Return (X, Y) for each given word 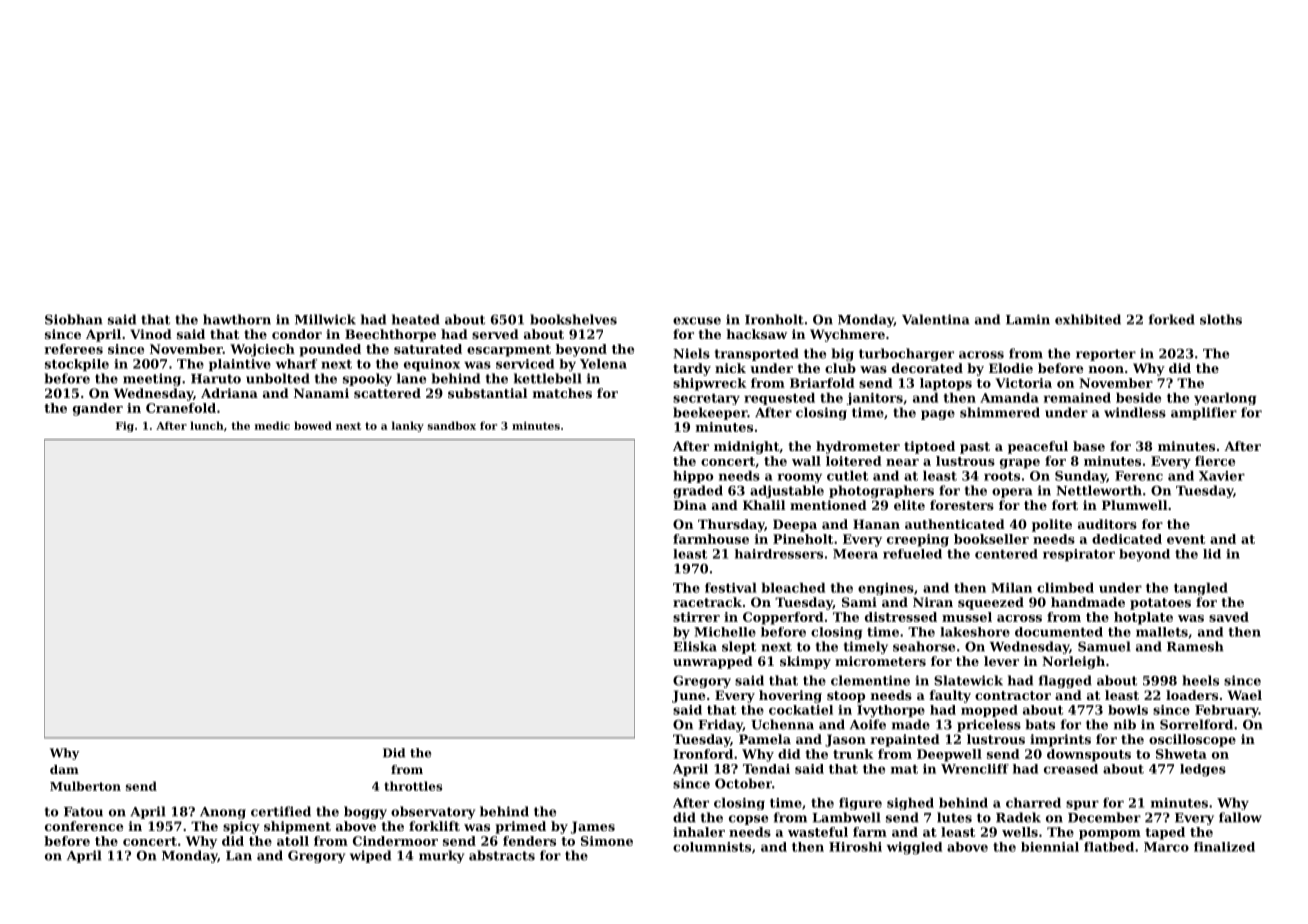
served (495, 334)
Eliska (695, 646)
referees (73, 349)
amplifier (1204, 413)
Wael (1244, 695)
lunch (207, 425)
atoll (293, 841)
